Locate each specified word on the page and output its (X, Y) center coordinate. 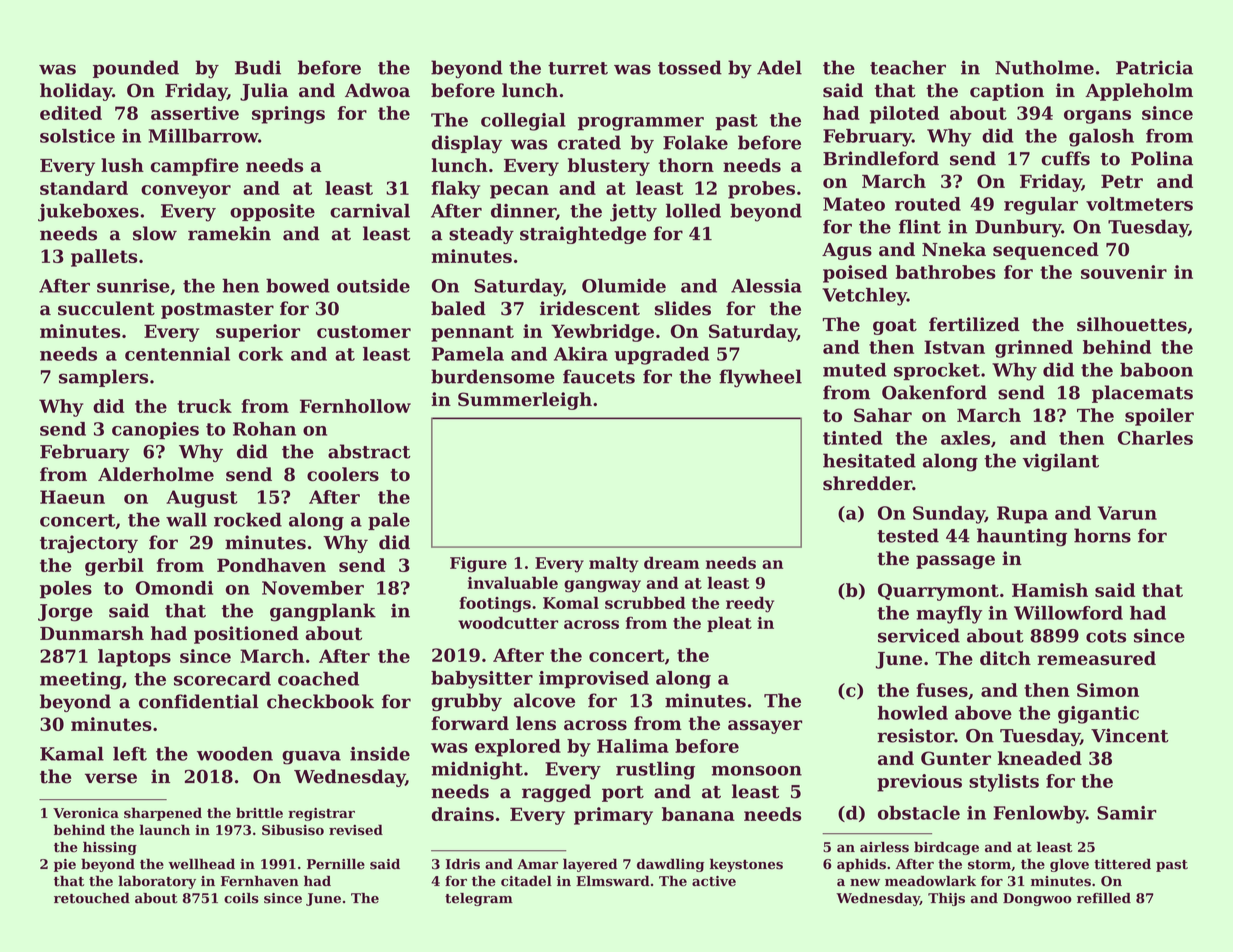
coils (241, 898)
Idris (463, 864)
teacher (908, 67)
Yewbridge (602, 333)
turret (578, 68)
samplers (103, 378)
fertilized (974, 324)
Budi (258, 67)
